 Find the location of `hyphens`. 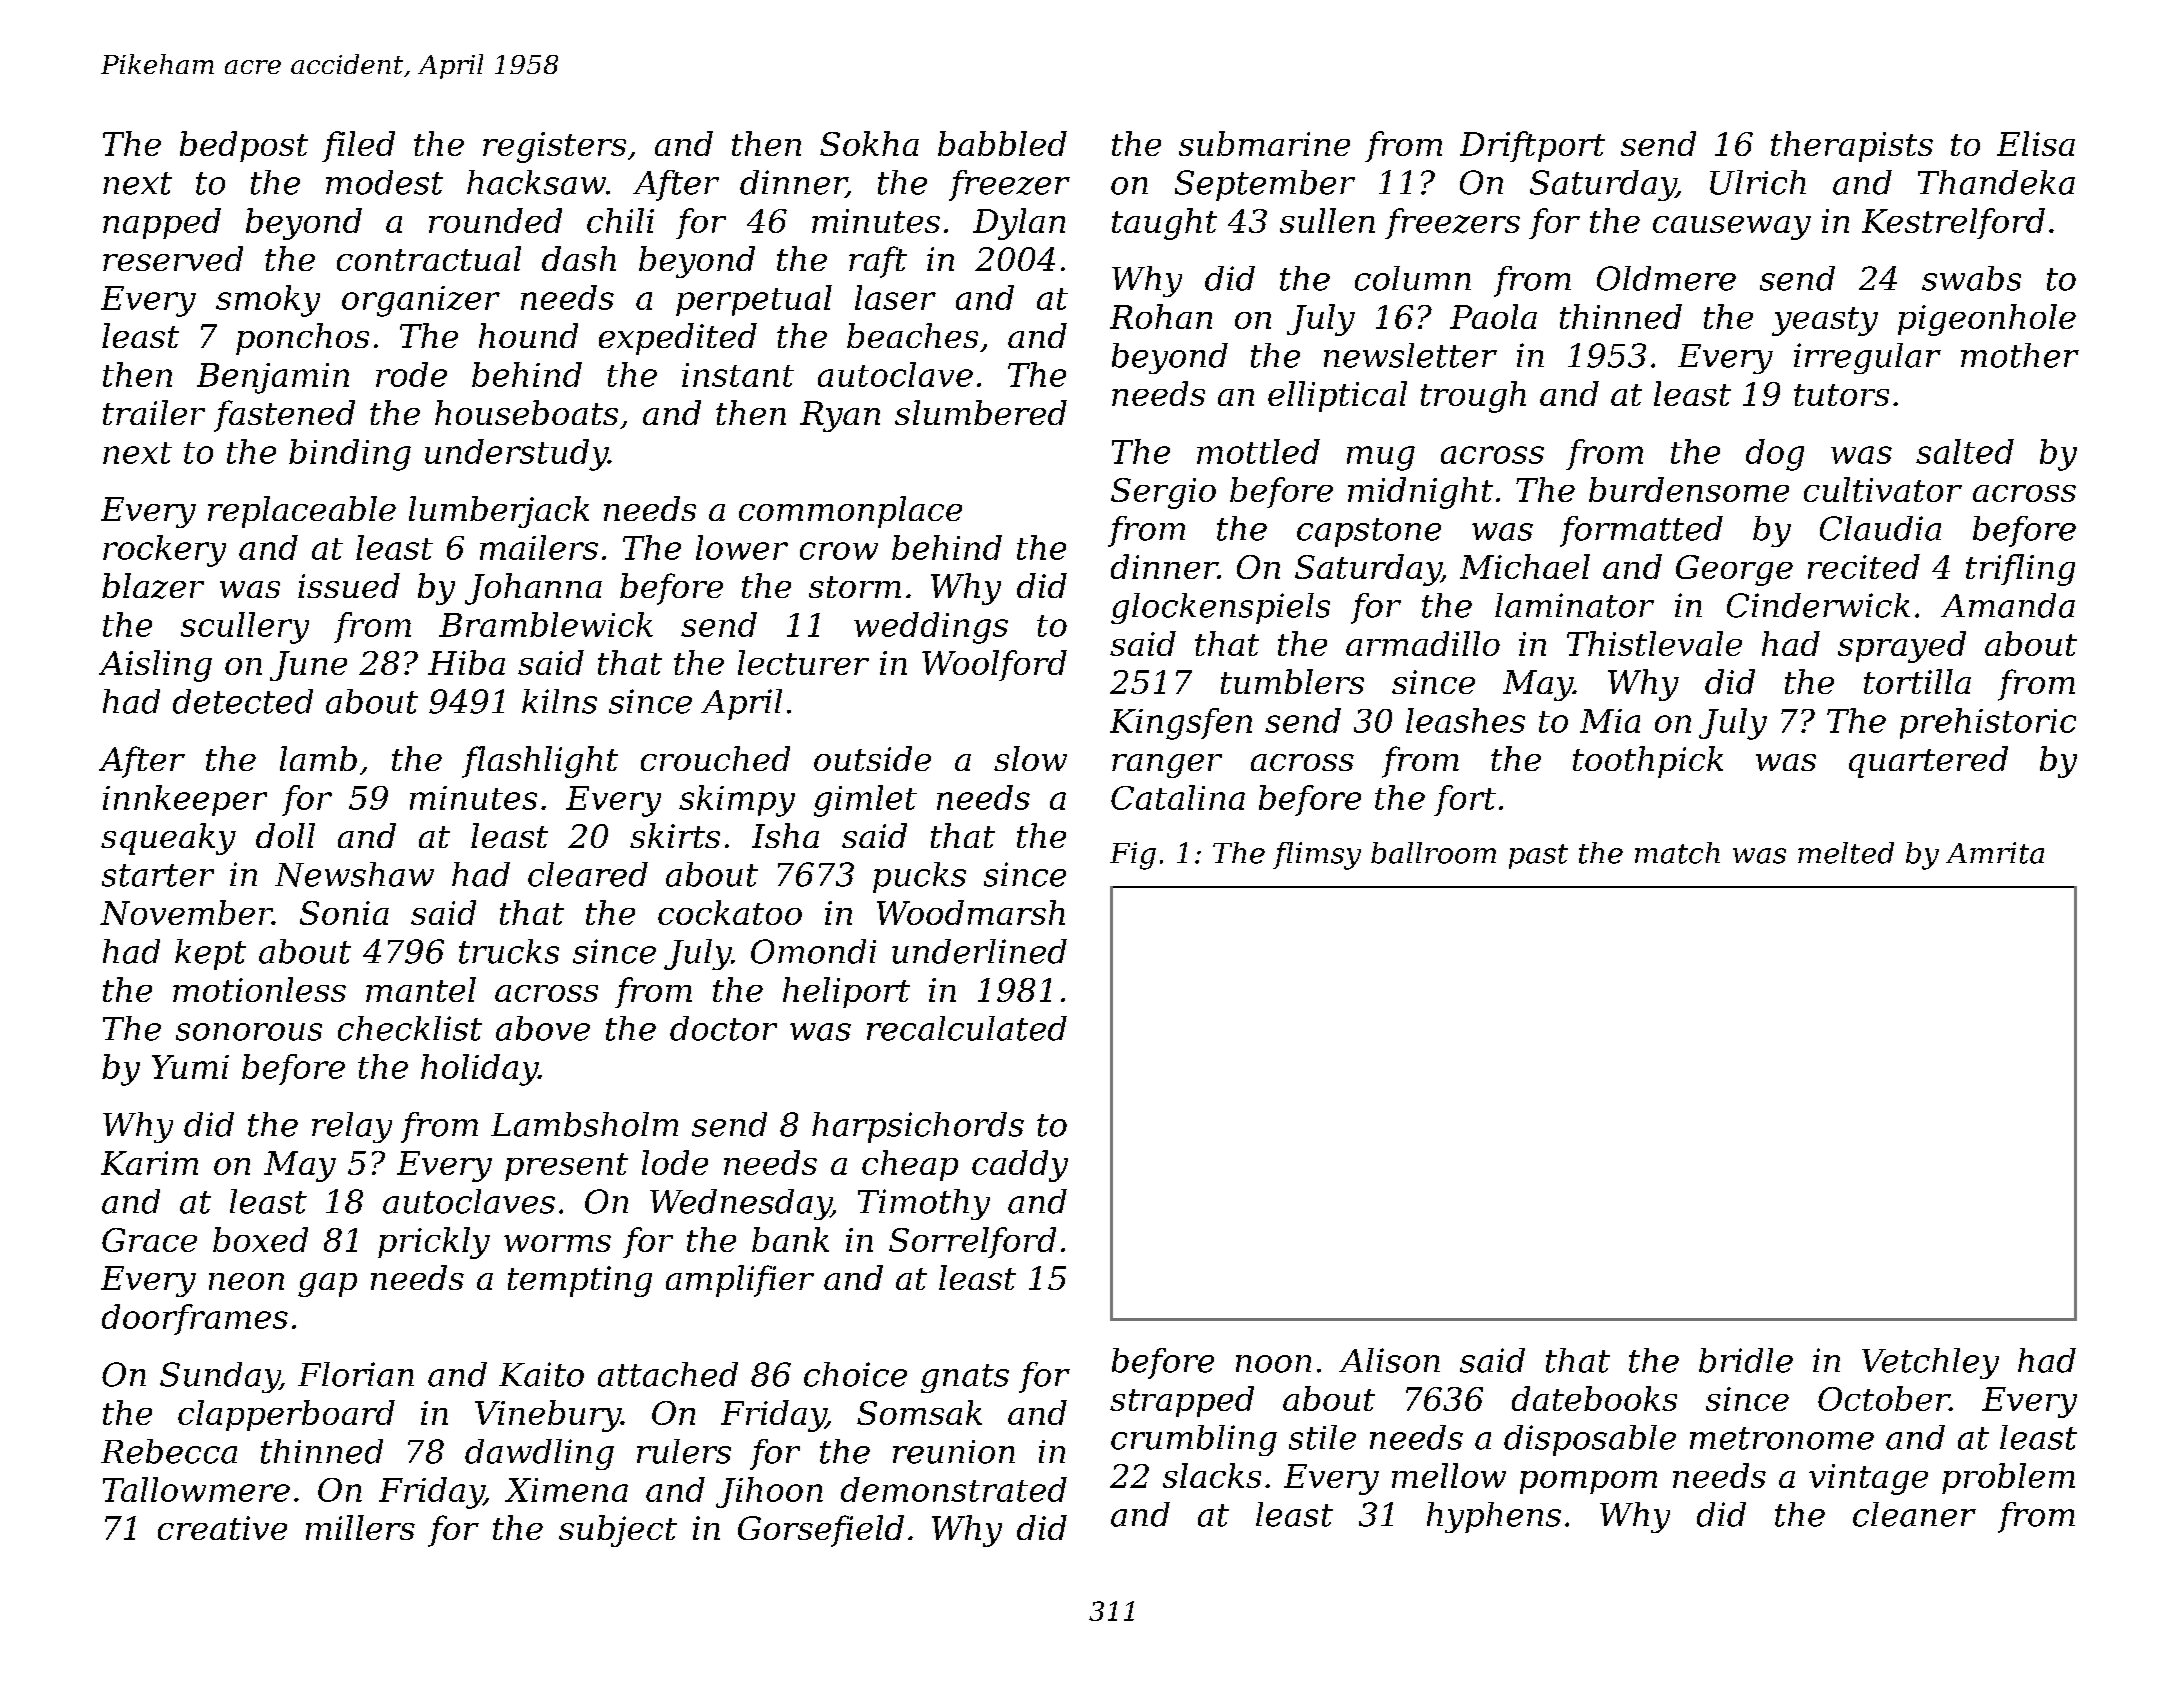

hyphens is located at coordinates (1494, 1517).
